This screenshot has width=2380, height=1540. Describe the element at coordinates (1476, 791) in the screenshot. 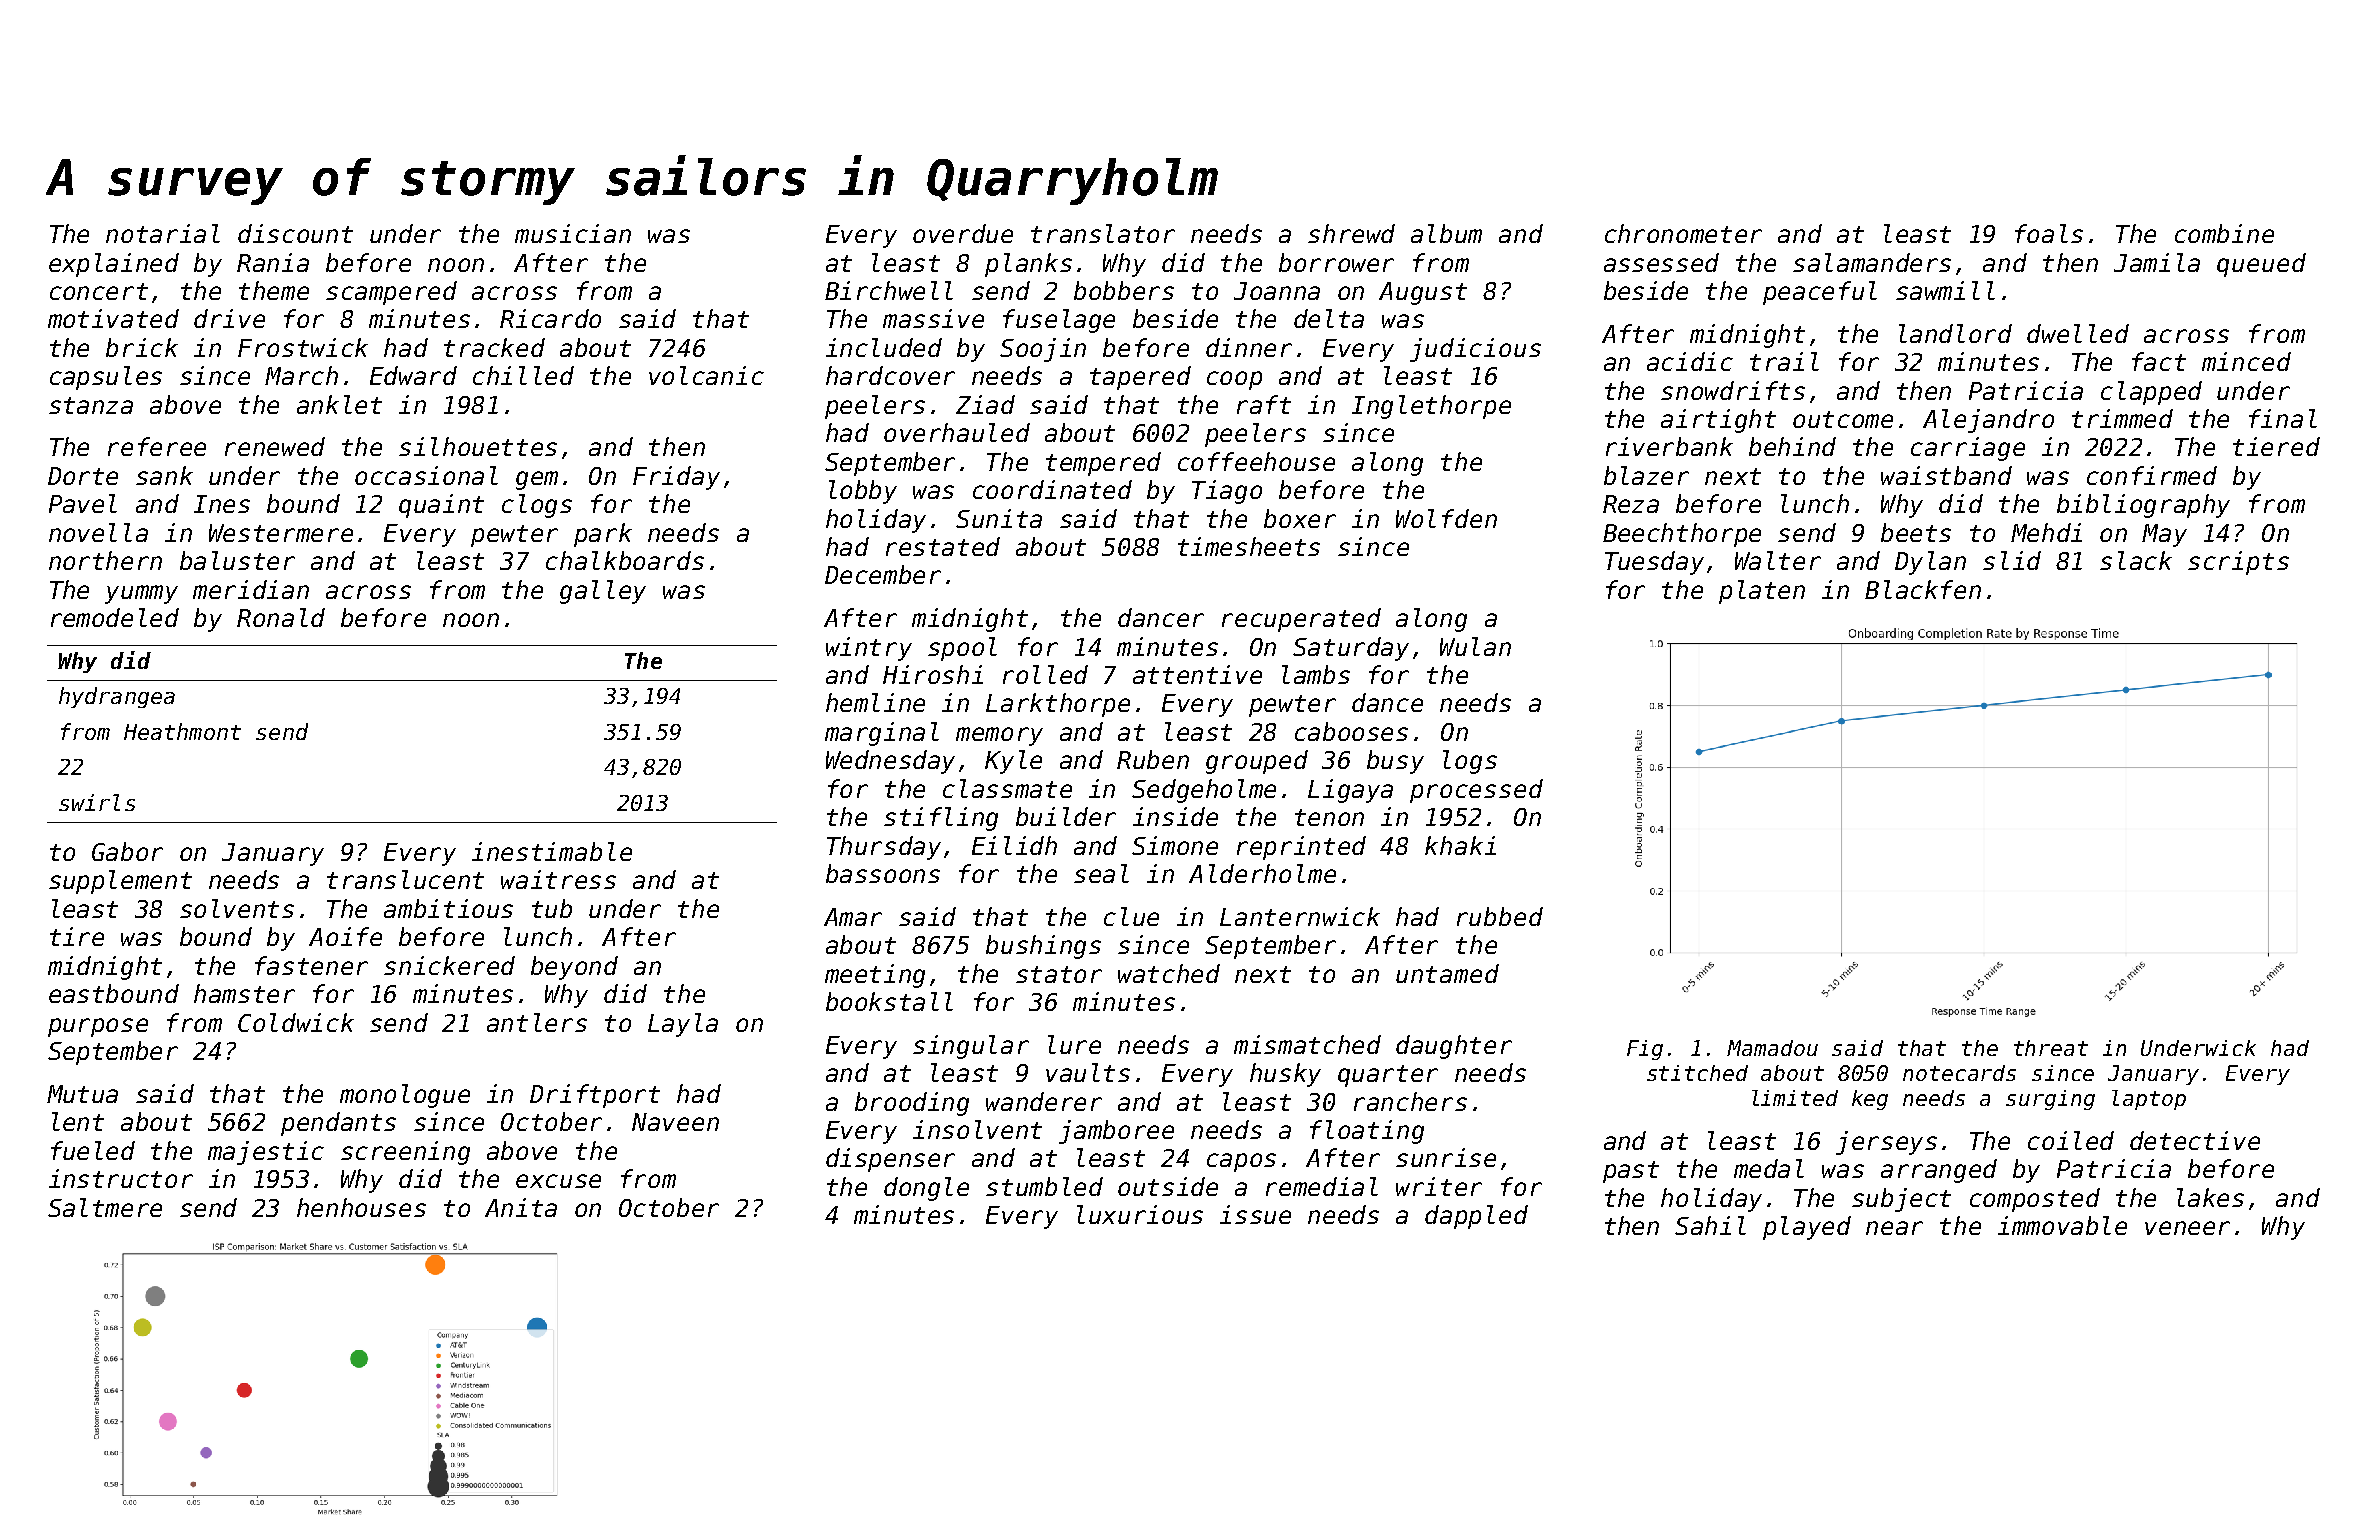

I see `processed` at that location.
